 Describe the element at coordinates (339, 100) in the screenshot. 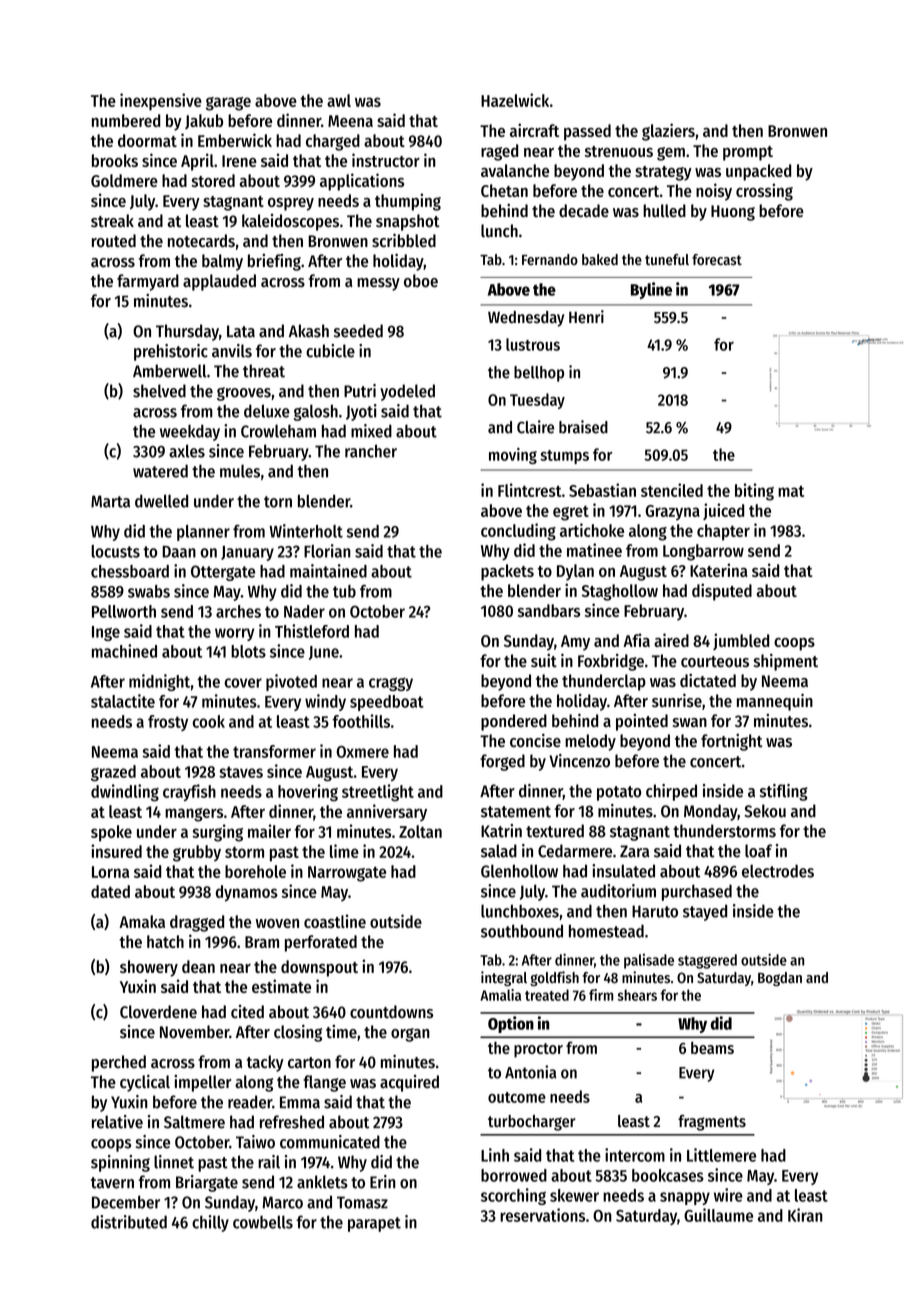

I see `awl` at that location.
